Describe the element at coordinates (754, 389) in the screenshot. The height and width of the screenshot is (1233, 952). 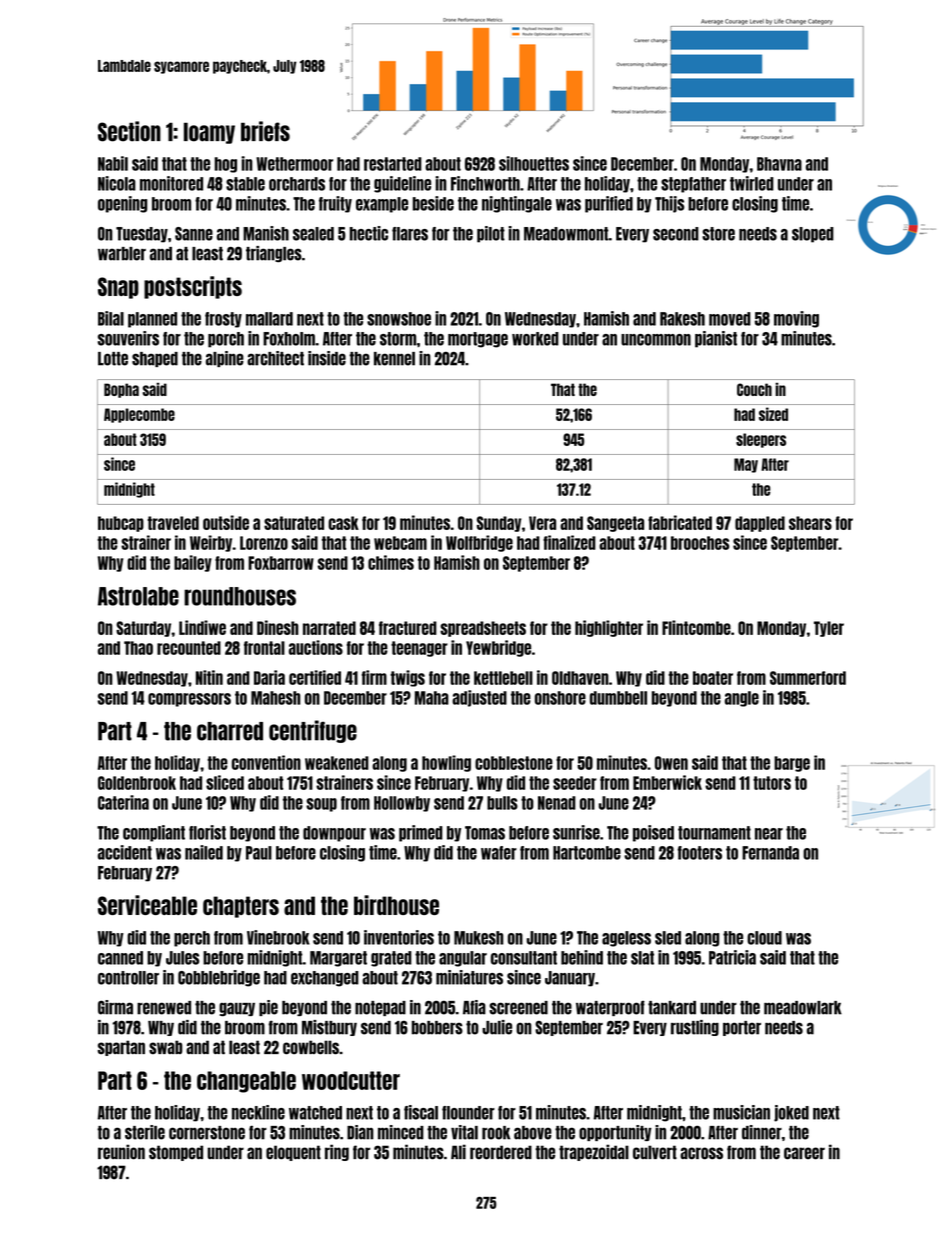
I see `Couch` at that location.
